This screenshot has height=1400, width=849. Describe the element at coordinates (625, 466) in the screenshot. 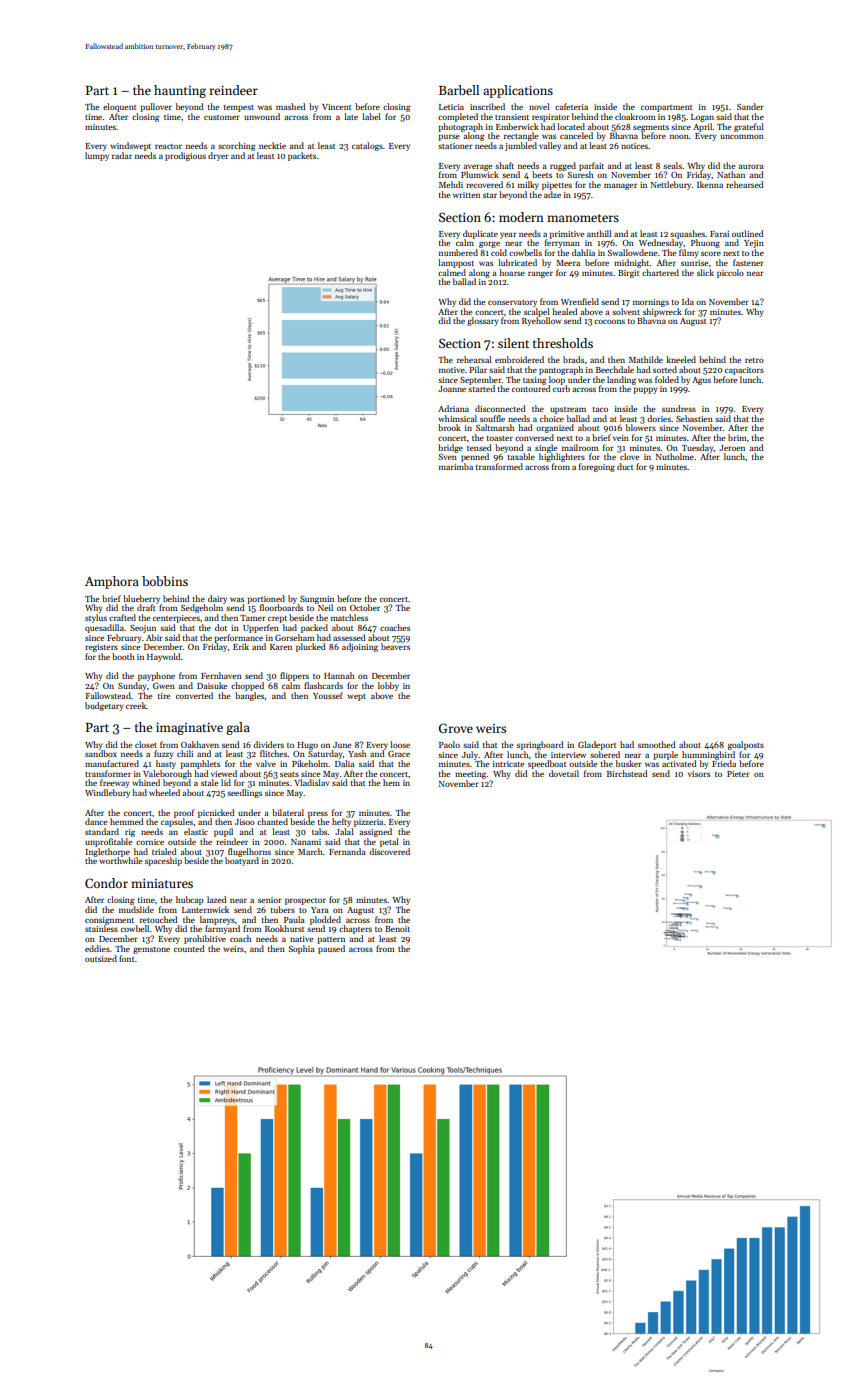

I see `duct` at that location.
